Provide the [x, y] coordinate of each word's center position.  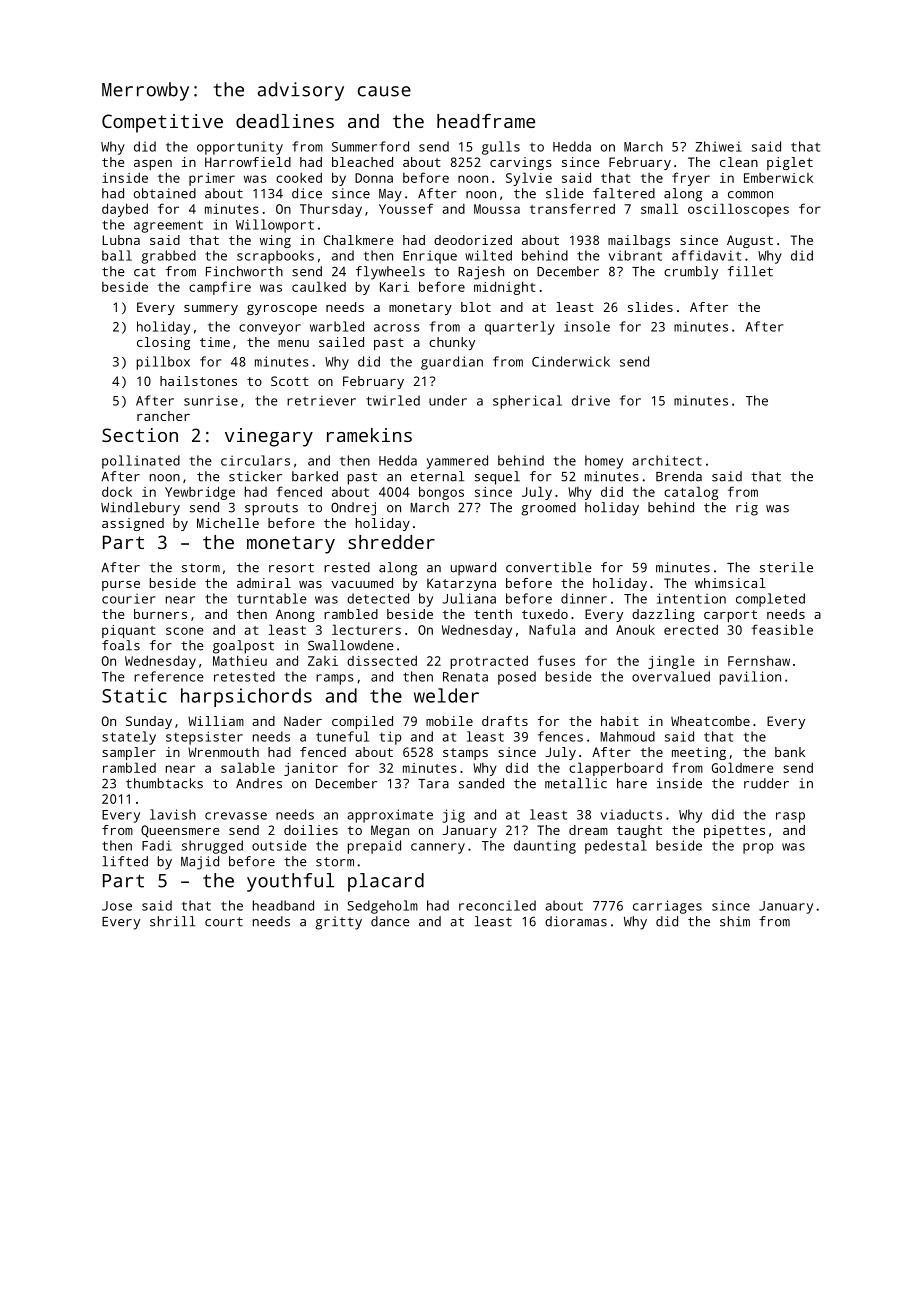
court [224, 922]
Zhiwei [719, 146]
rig [747, 509]
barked [315, 476]
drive [591, 400]
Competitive [162, 123]
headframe [486, 121]
